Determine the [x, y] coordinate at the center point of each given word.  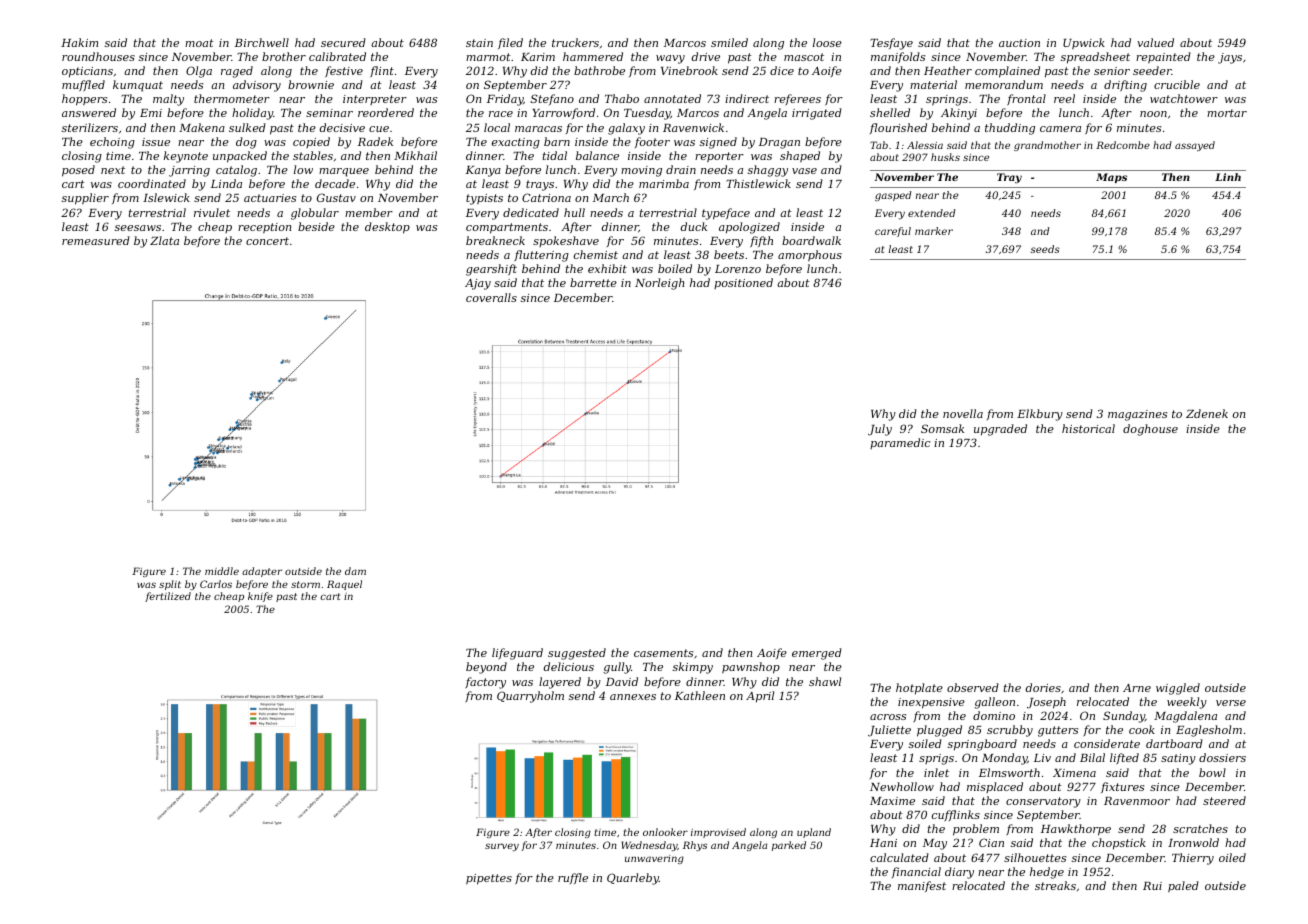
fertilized [168, 597]
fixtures [1122, 787]
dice [782, 70]
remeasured [96, 240]
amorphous [810, 255]
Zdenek [1207, 413]
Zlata [164, 240]
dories [1043, 687]
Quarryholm [530, 697]
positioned [743, 283]
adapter [262, 572]
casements [663, 653]
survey [502, 847]
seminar [329, 113]
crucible [1177, 84]
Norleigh [659, 284]
